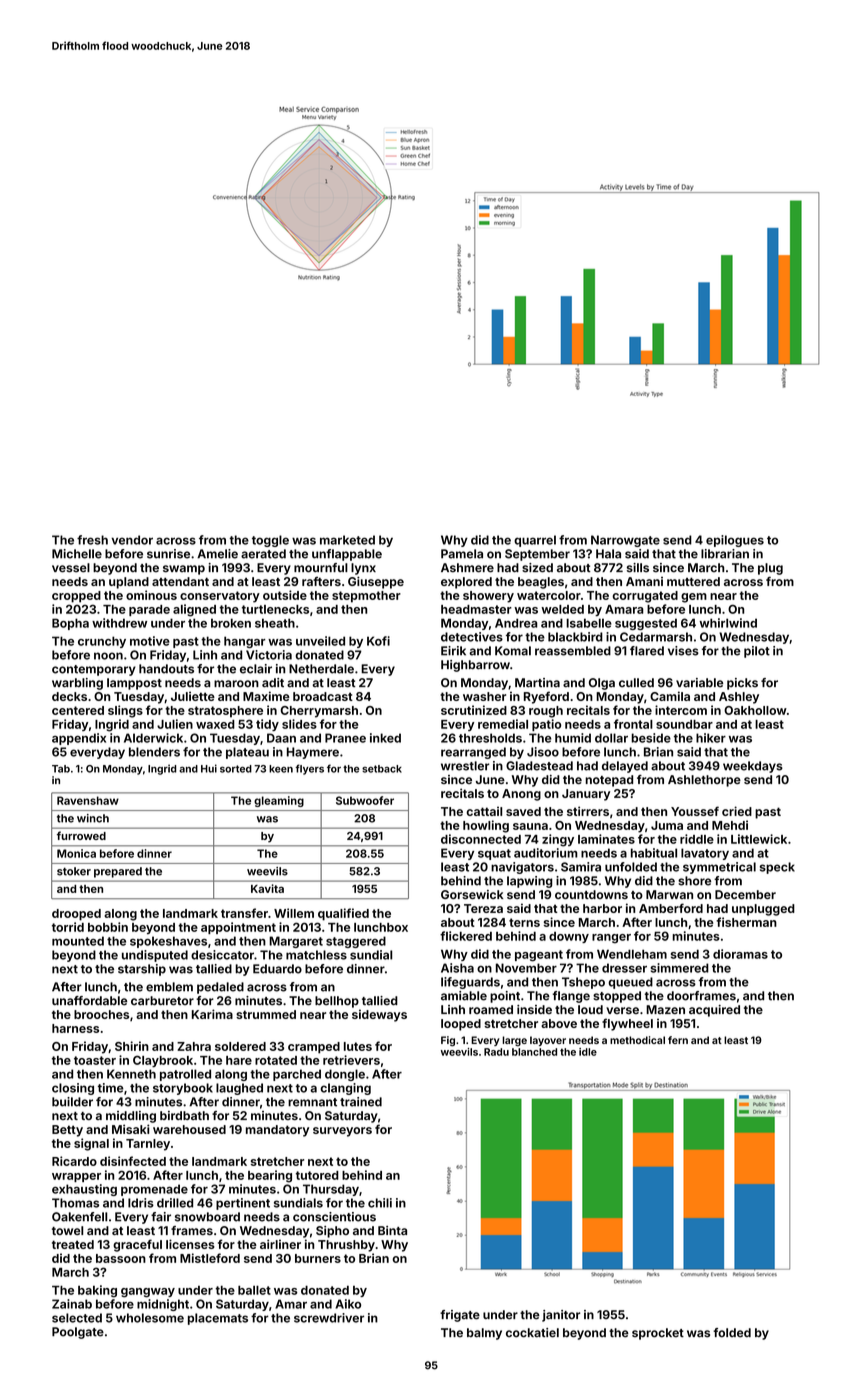 The height and width of the image is (1400, 849). I want to click on idle, so click(588, 1052).
